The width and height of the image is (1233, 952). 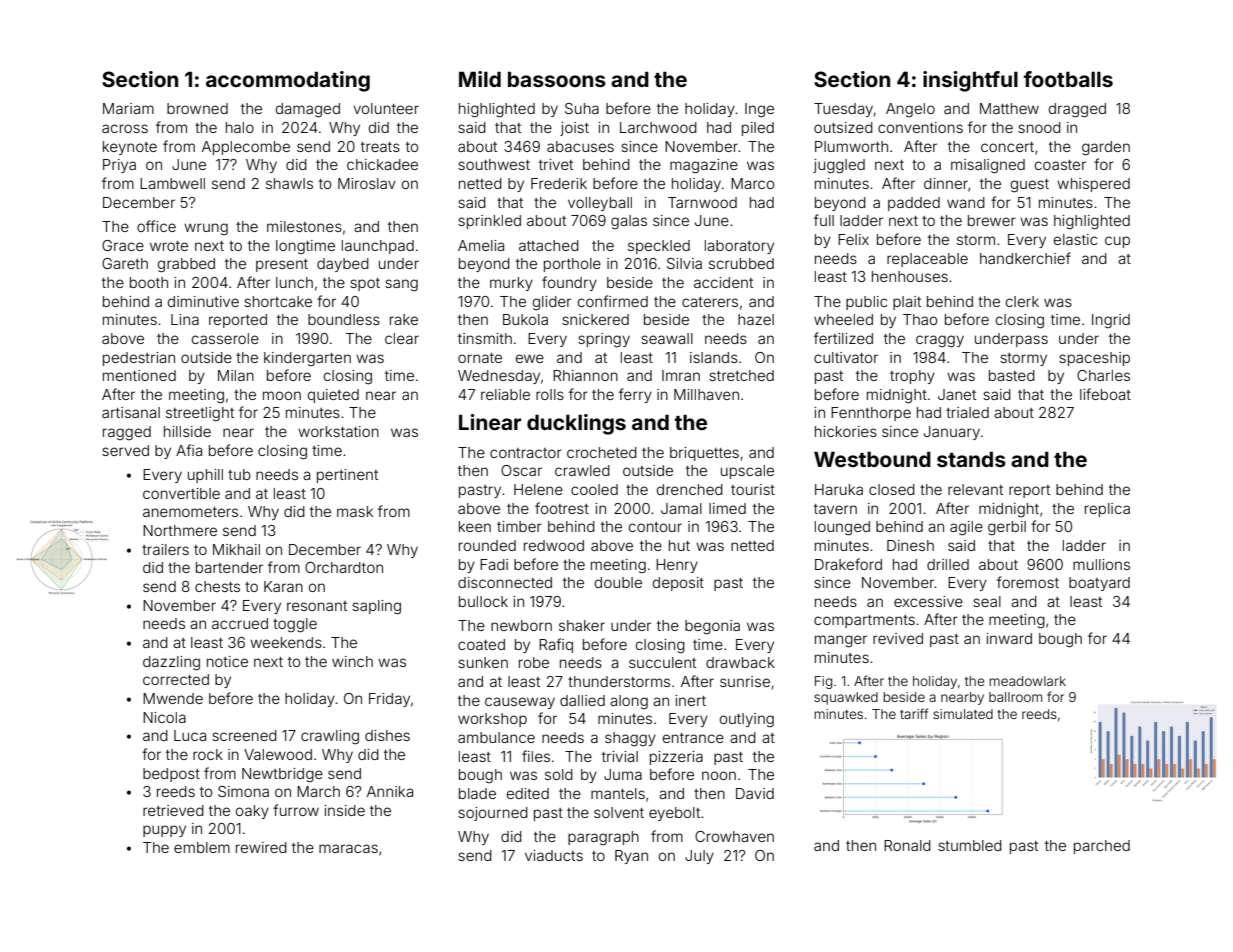 I want to click on insightful, so click(x=970, y=81).
